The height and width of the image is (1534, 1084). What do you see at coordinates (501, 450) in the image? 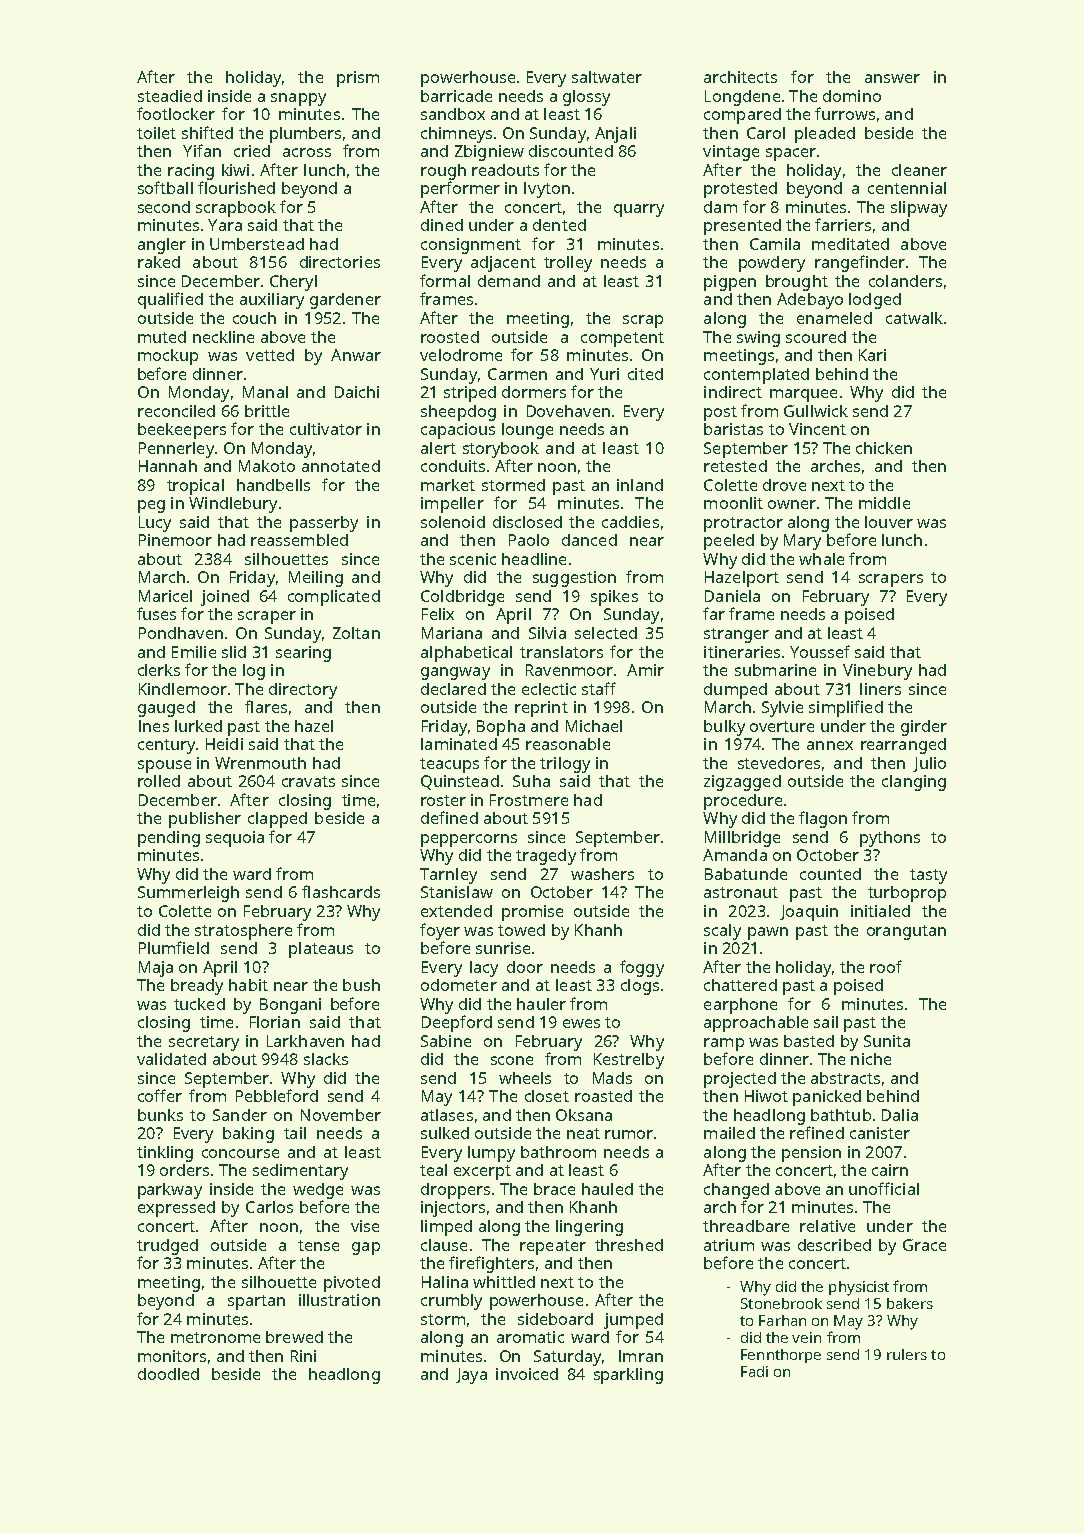
I see `storybook` at bounding box center [501, 450].
